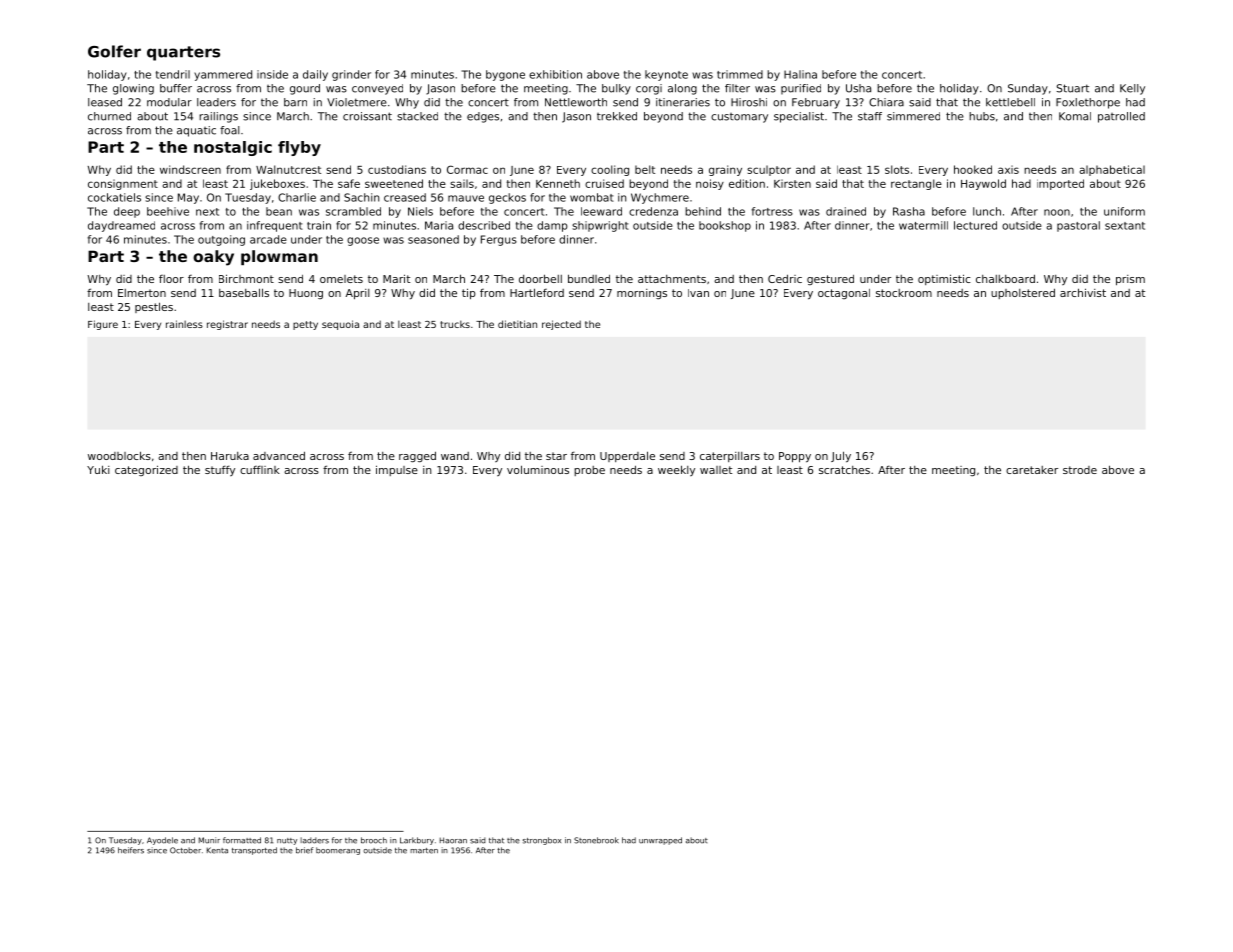  What do you see at coordinates (455, 456) in the screenshot?
I see `wand` at bounding box center [455, 456].
